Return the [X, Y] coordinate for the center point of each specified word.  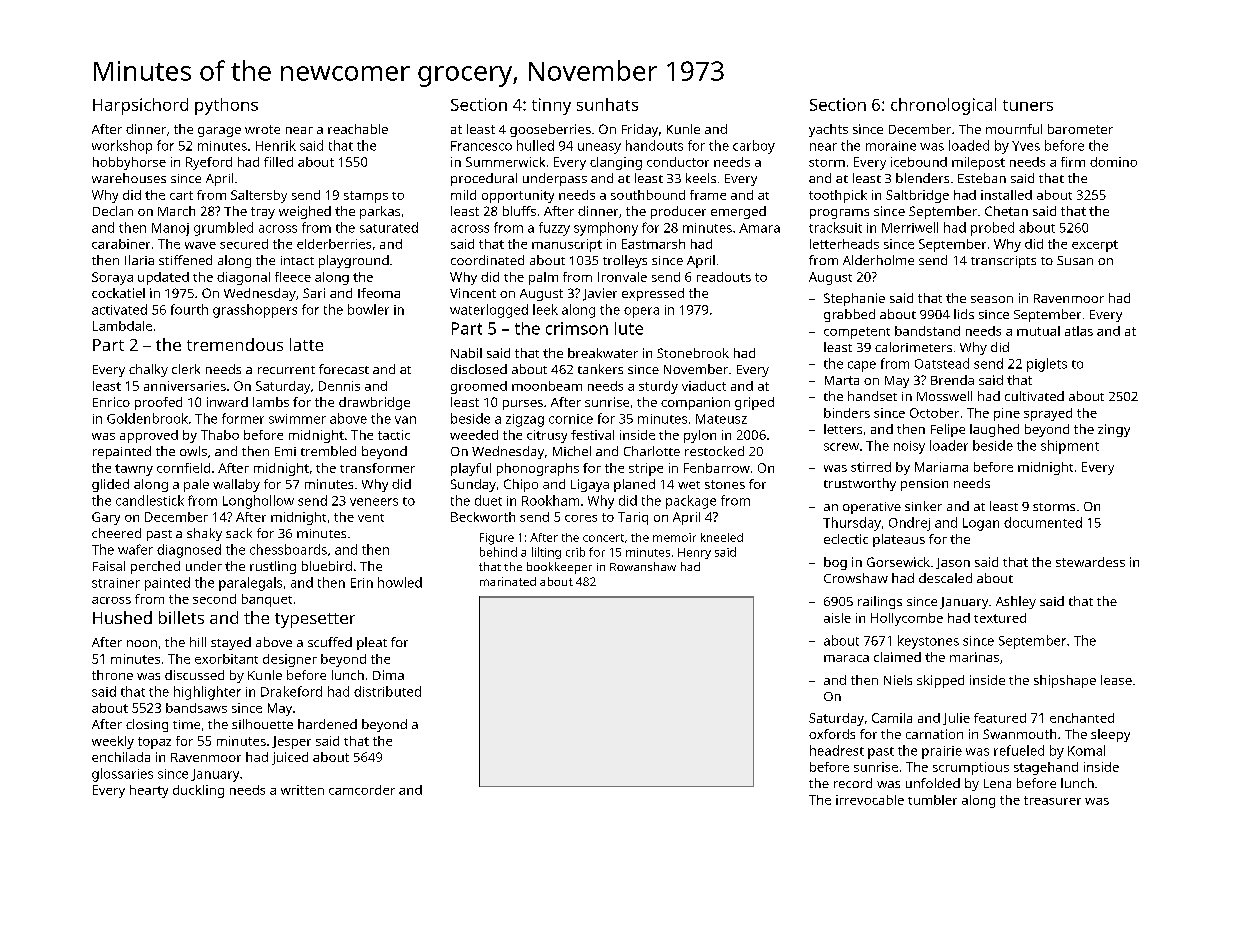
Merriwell [910, 227]
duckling [198, 791]
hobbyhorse [129, 163]
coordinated [487, 260]
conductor [678, 162]
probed [992, 229]
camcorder [362, 790]
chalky [148, 370]
